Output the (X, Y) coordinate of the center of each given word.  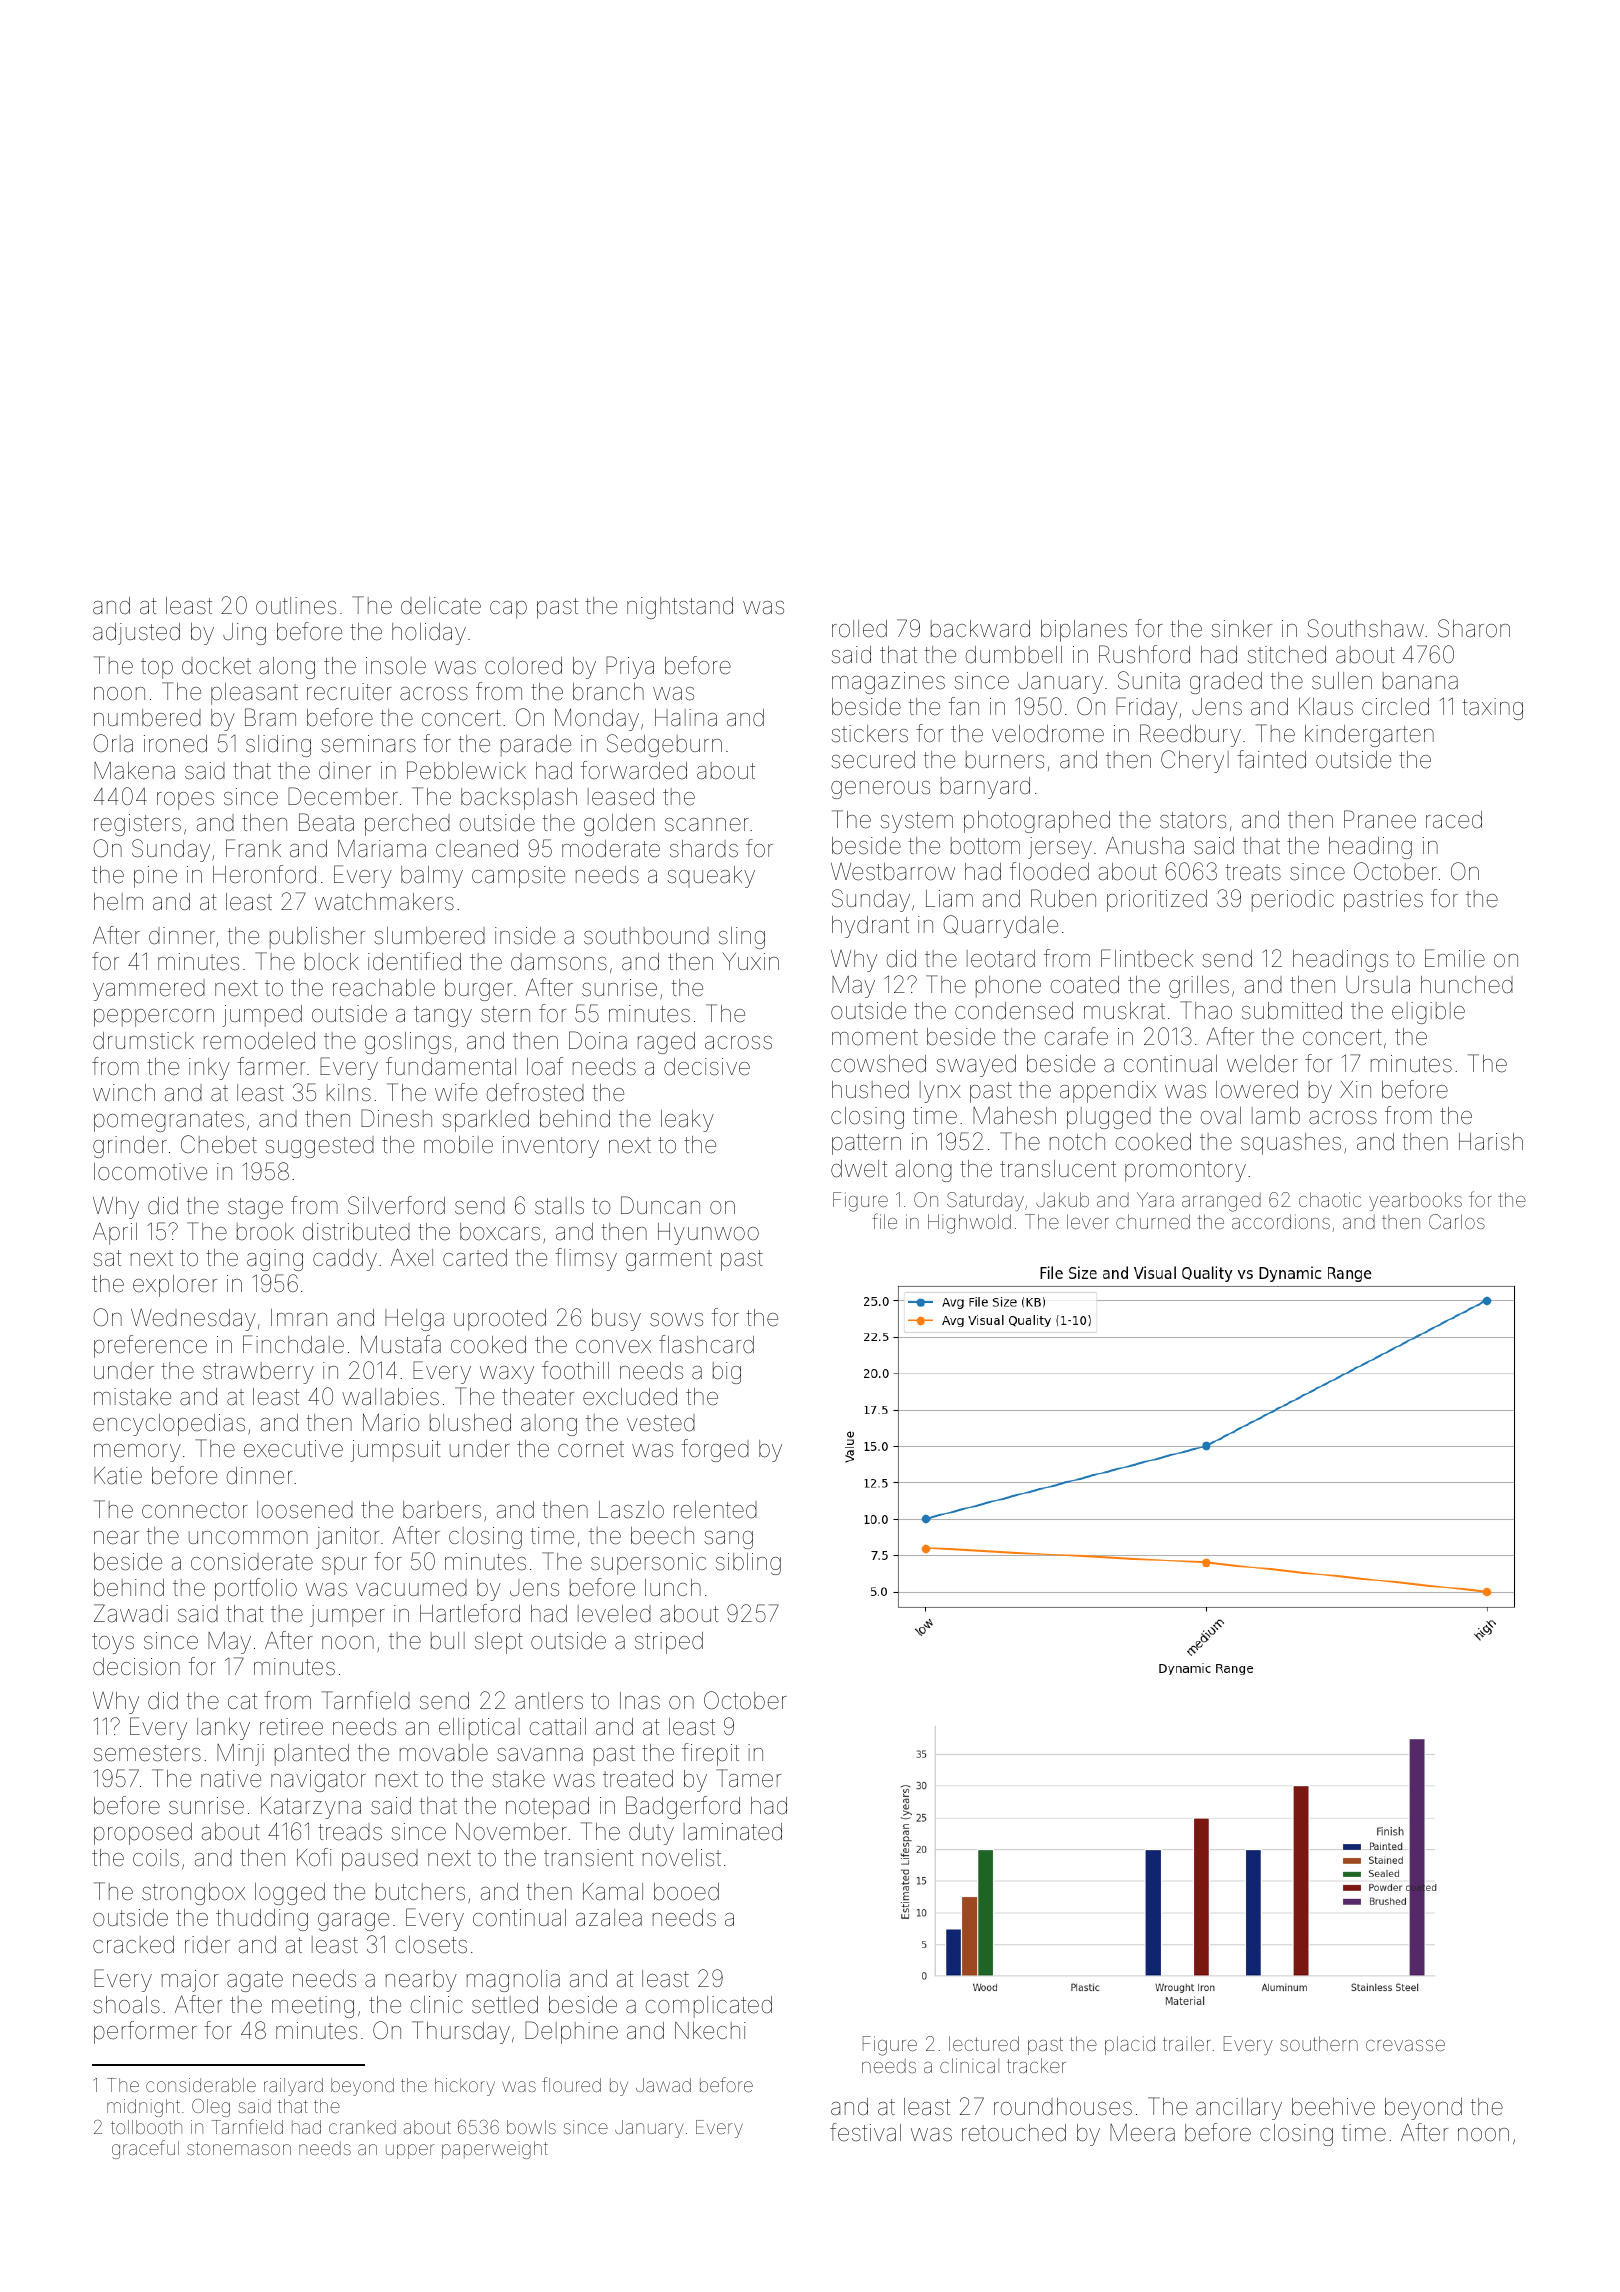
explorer (175, 1286)
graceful (145, 2149)
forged (715, 1450)
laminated (733, 1832)
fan (964, 706)
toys (113, 1643)
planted (312, 1755)
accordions (1281, 1221)
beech (662, 1536)
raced (1454, 820)
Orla (113, 743)
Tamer (748, 1778)
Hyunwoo (708, 1234)
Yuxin (751, 961)
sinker (1241, 629)
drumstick (143, 1041)
